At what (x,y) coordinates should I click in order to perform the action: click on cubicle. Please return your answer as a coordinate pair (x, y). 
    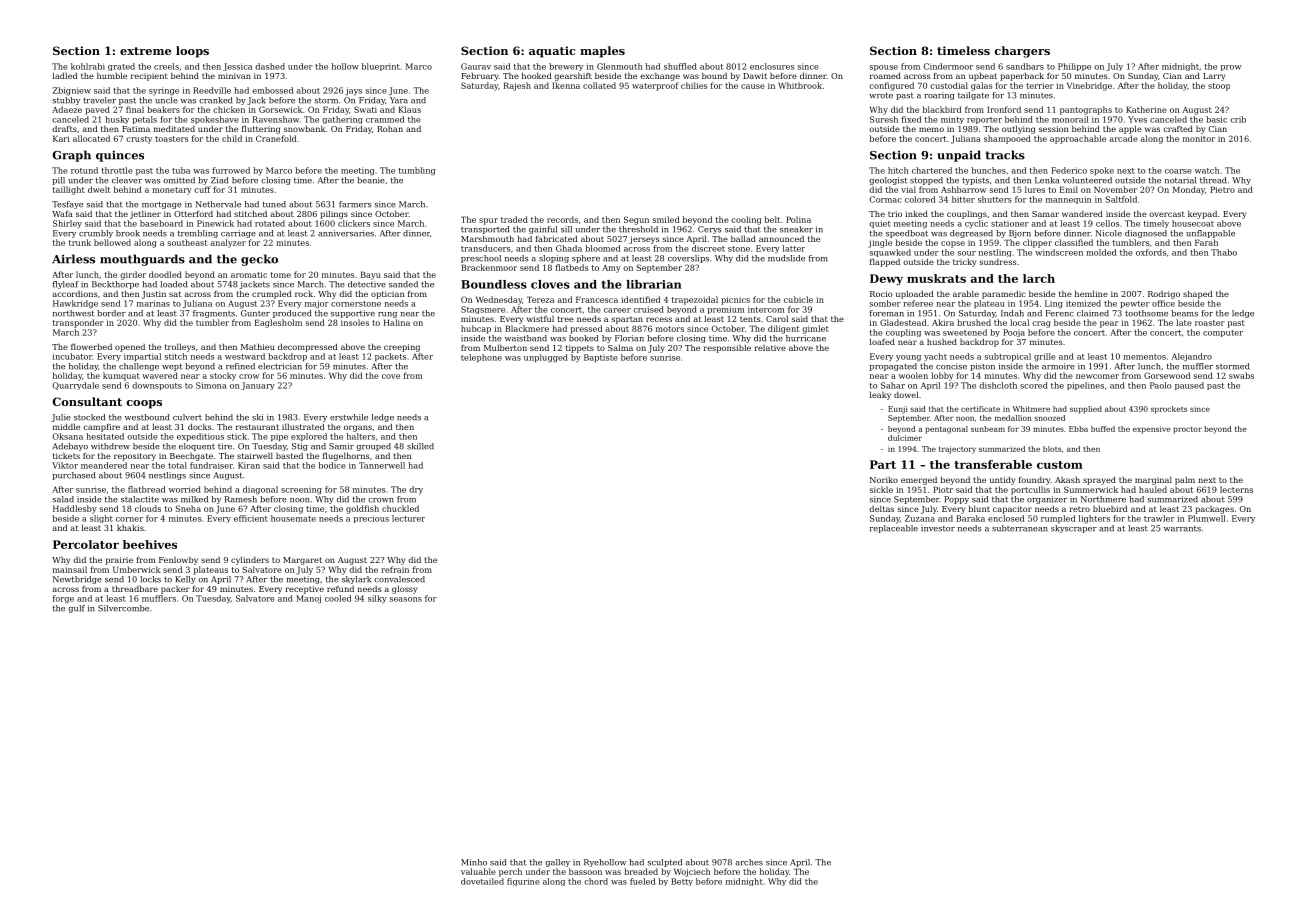
    Looking at the image, I should click on (798, 299).
